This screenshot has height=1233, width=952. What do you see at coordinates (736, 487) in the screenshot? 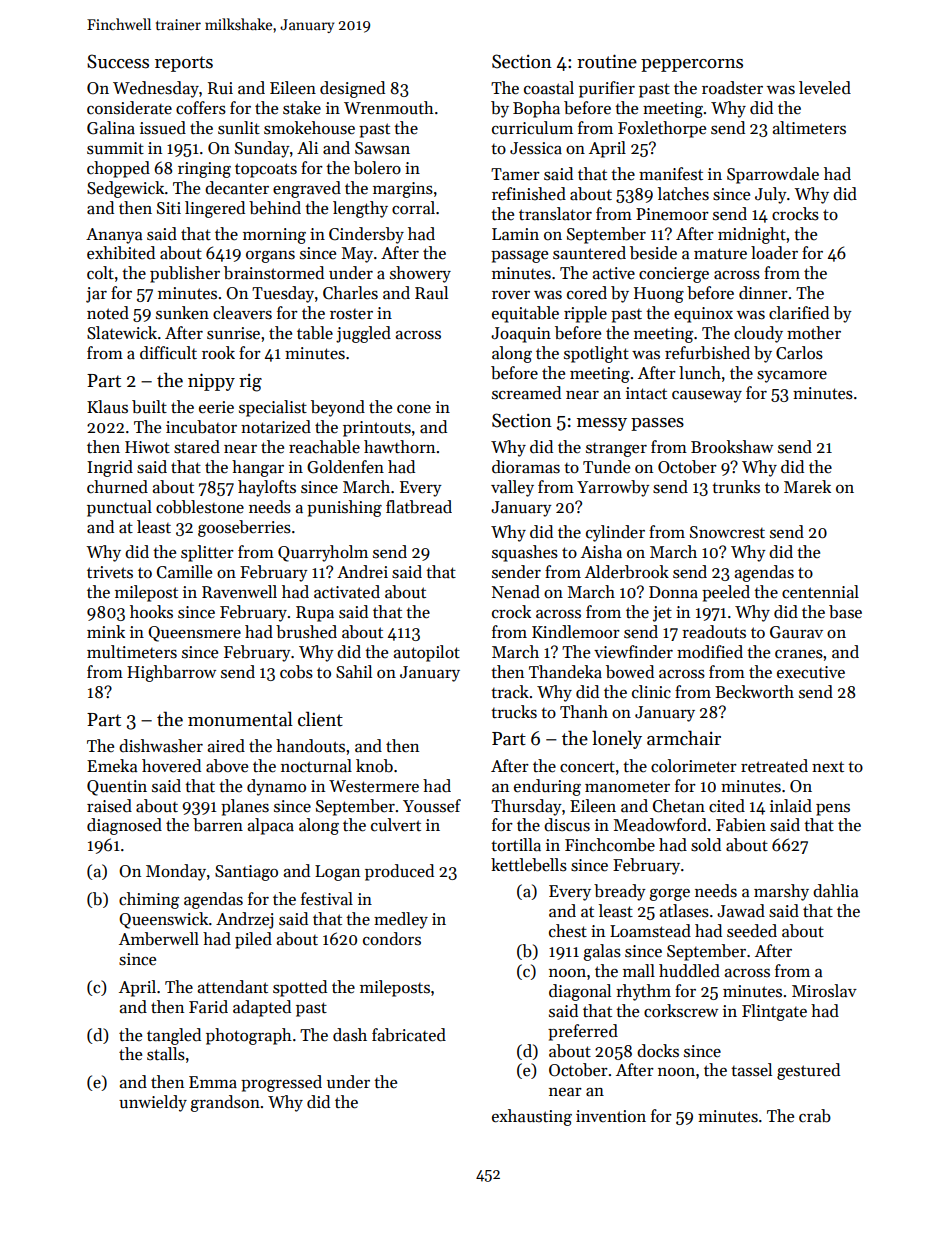
I see `trunks` at bounding box center [736, 487].
